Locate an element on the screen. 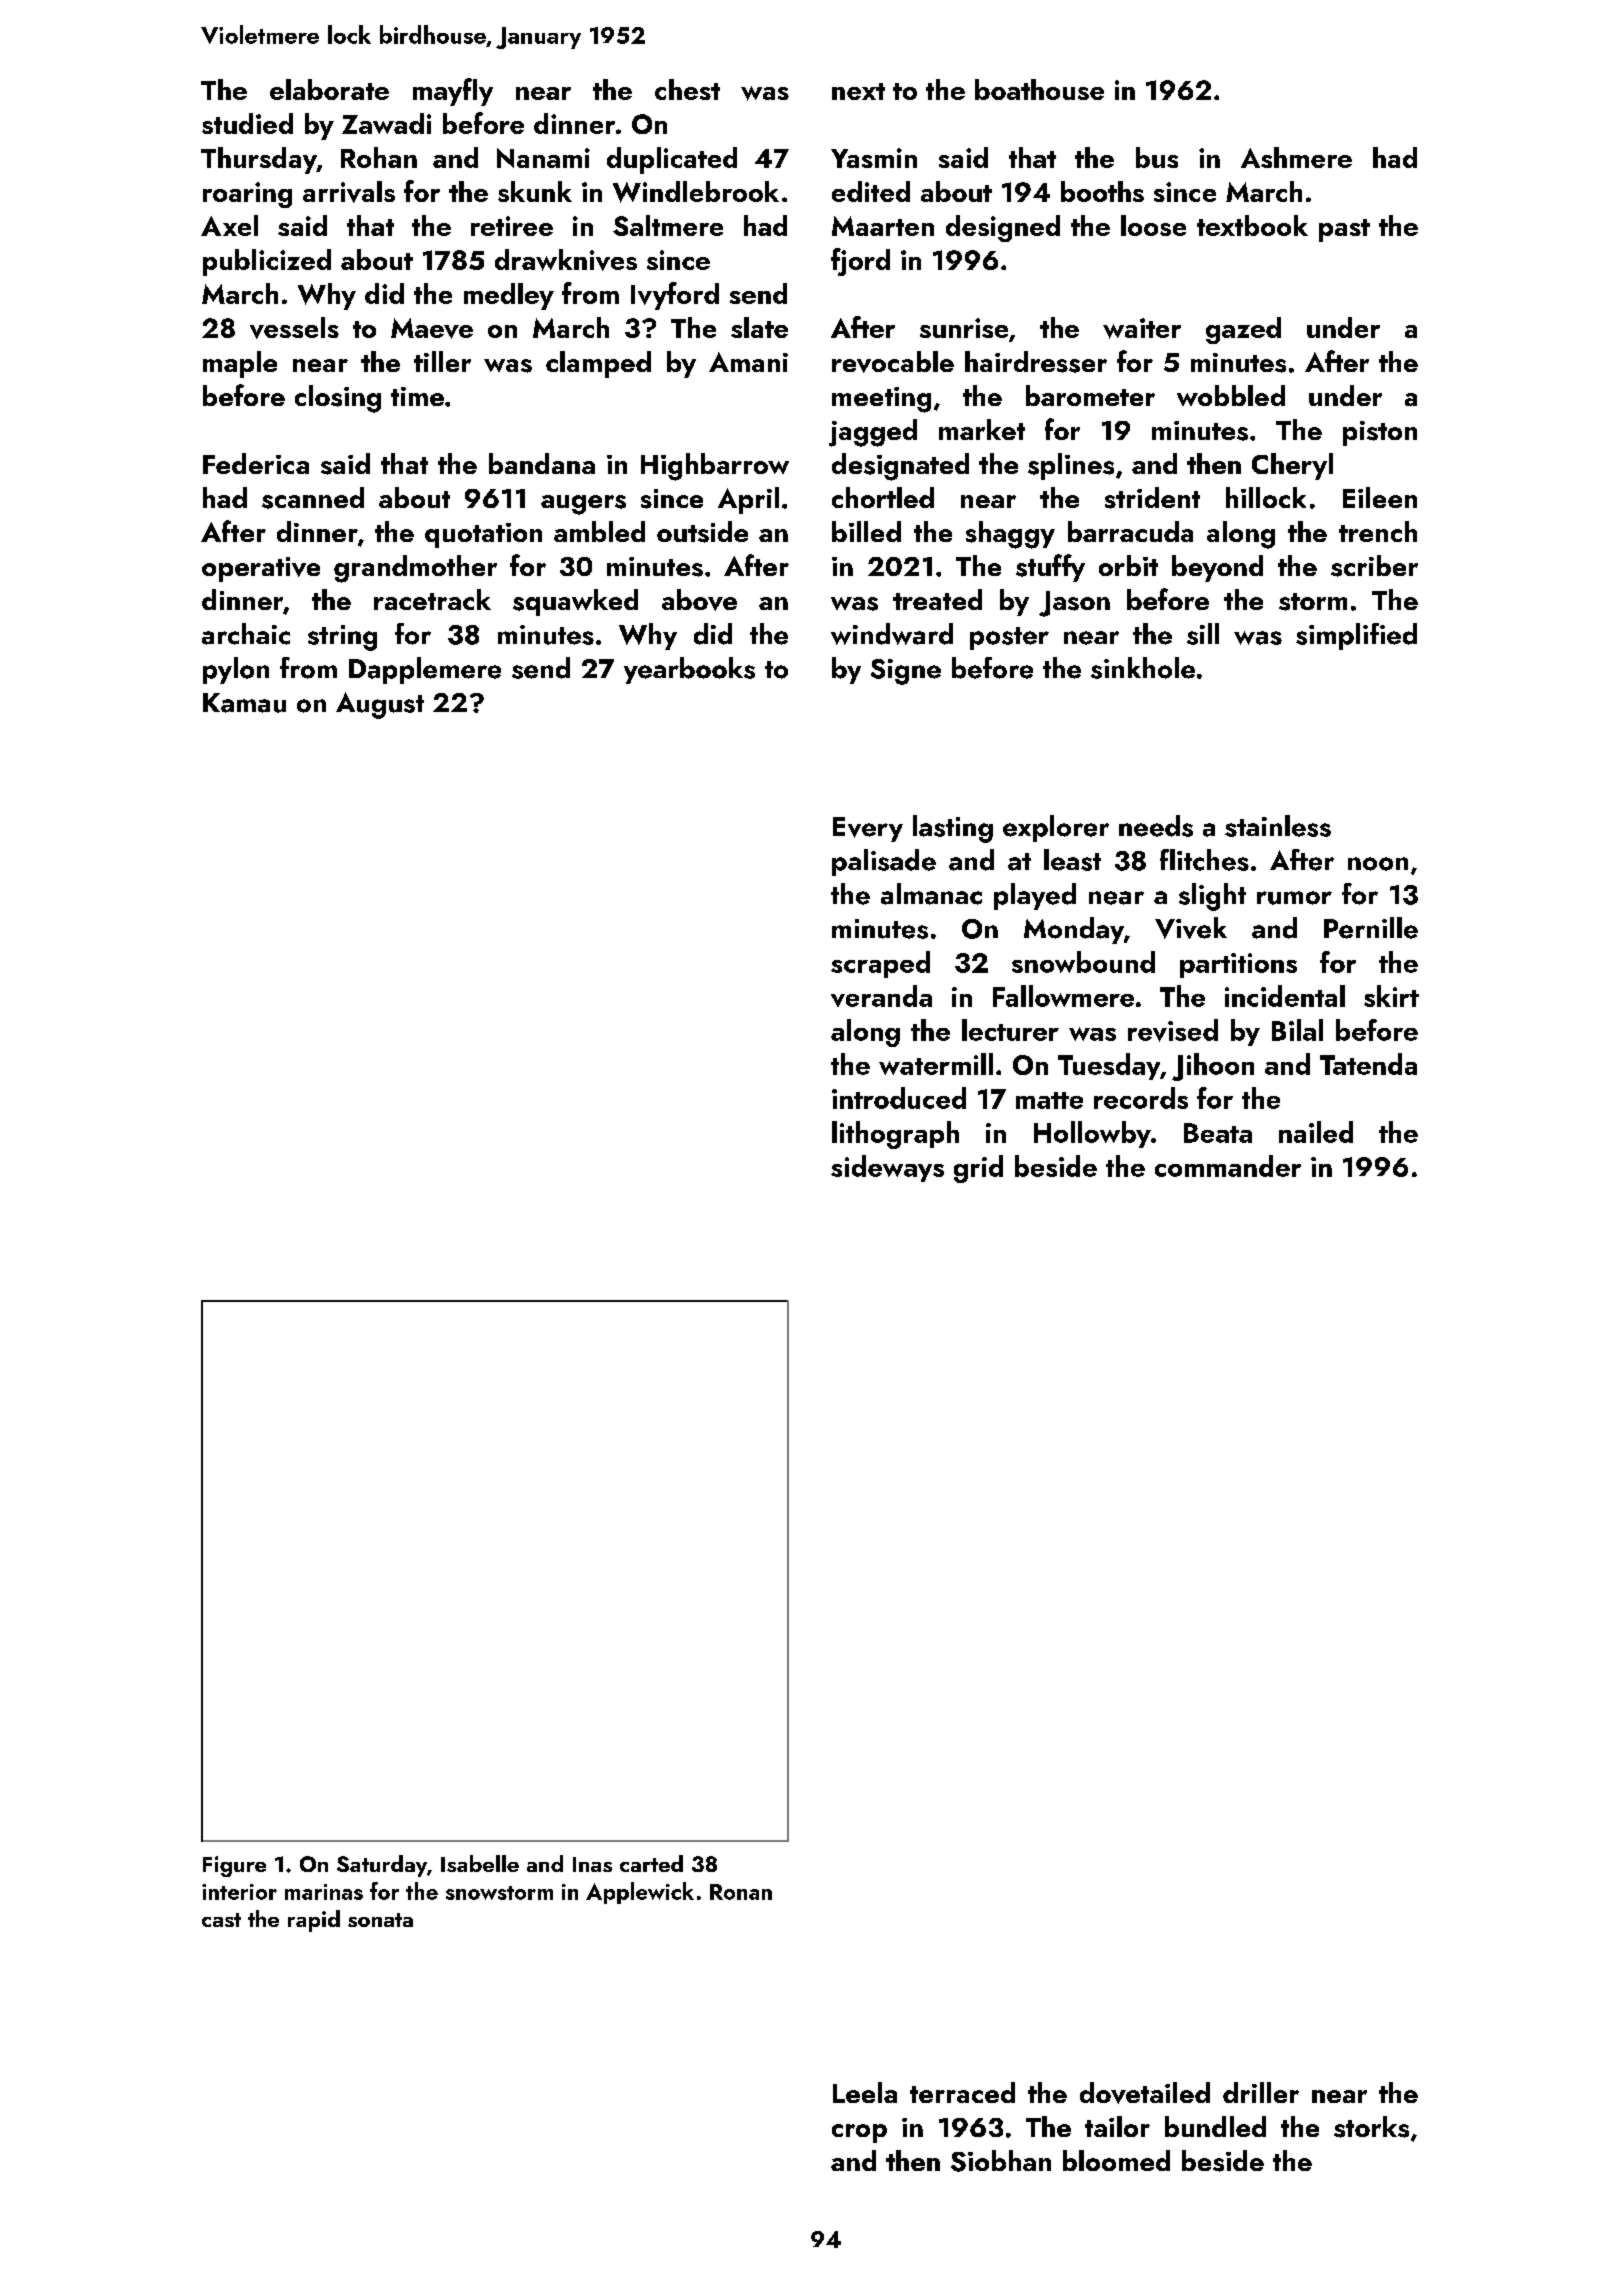  Every is located at coordinates (868, 829).
